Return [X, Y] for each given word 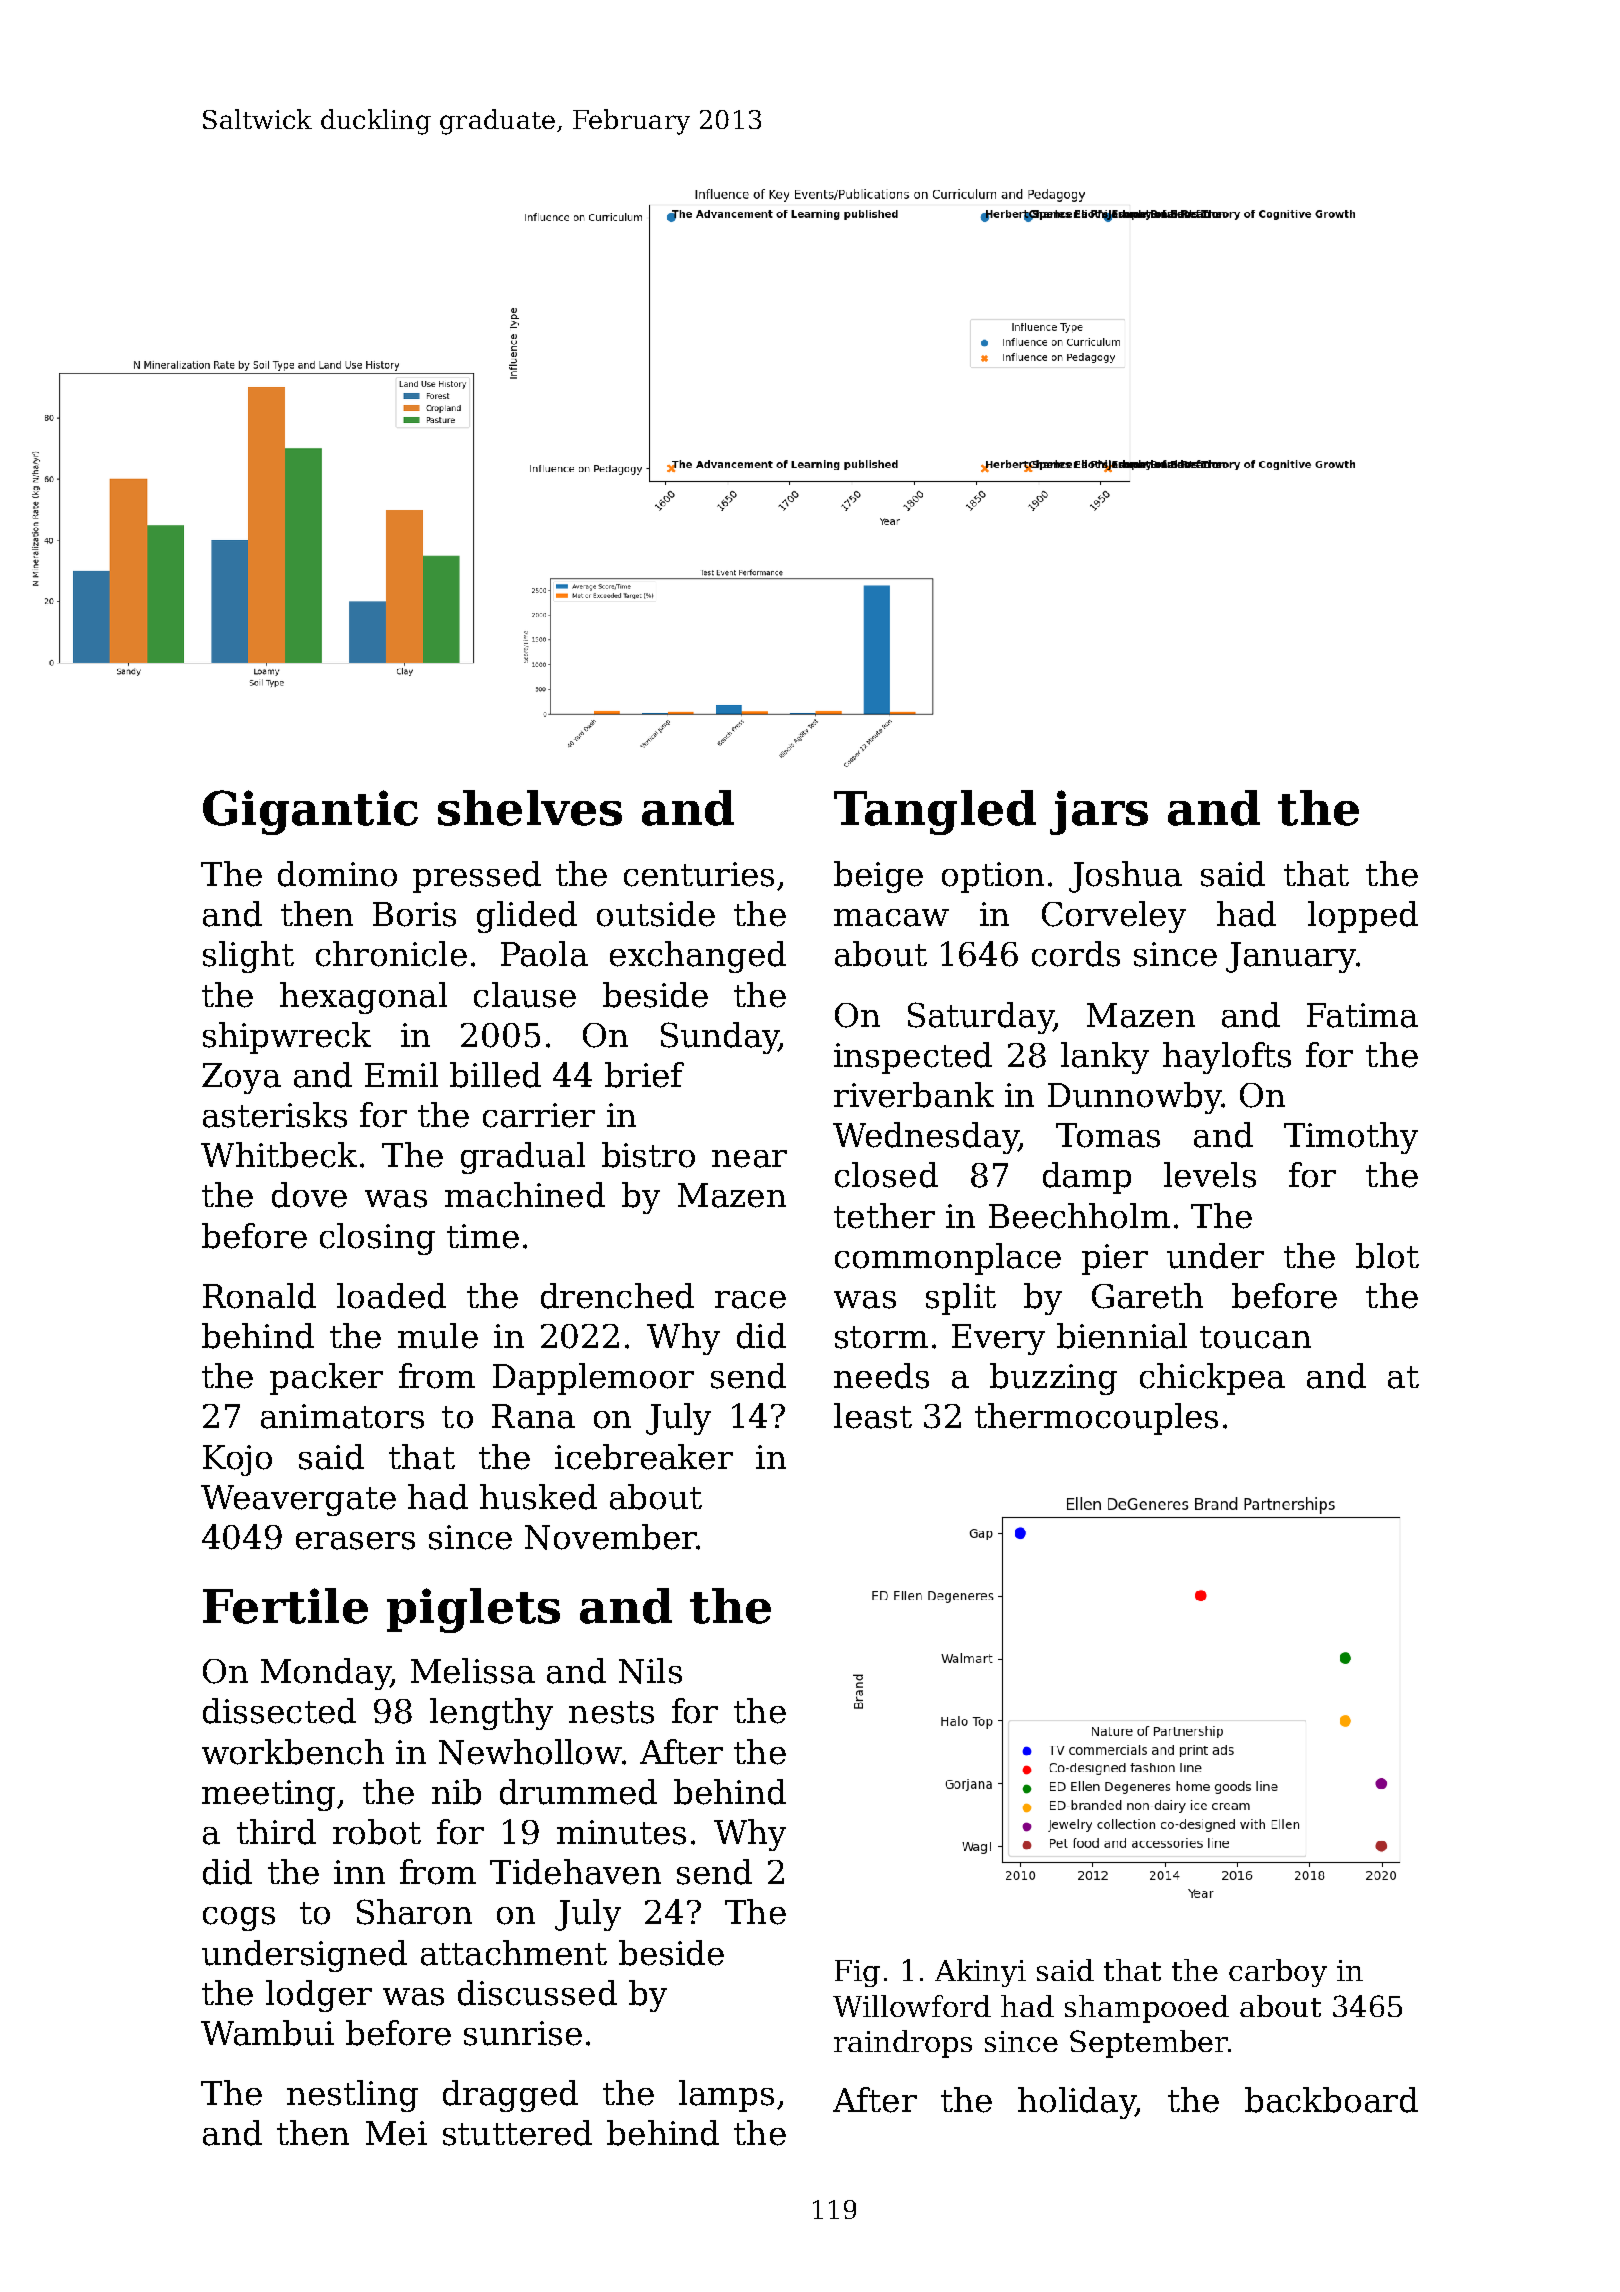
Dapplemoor [593, 1379]
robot [377, 1832]
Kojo [237, 1460]
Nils [650, 1671]
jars [1099, 812]
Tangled [935, 812]
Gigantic [310, 812]
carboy [1278, 1973]
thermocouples [1096, 1419]
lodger [319, 1996]
